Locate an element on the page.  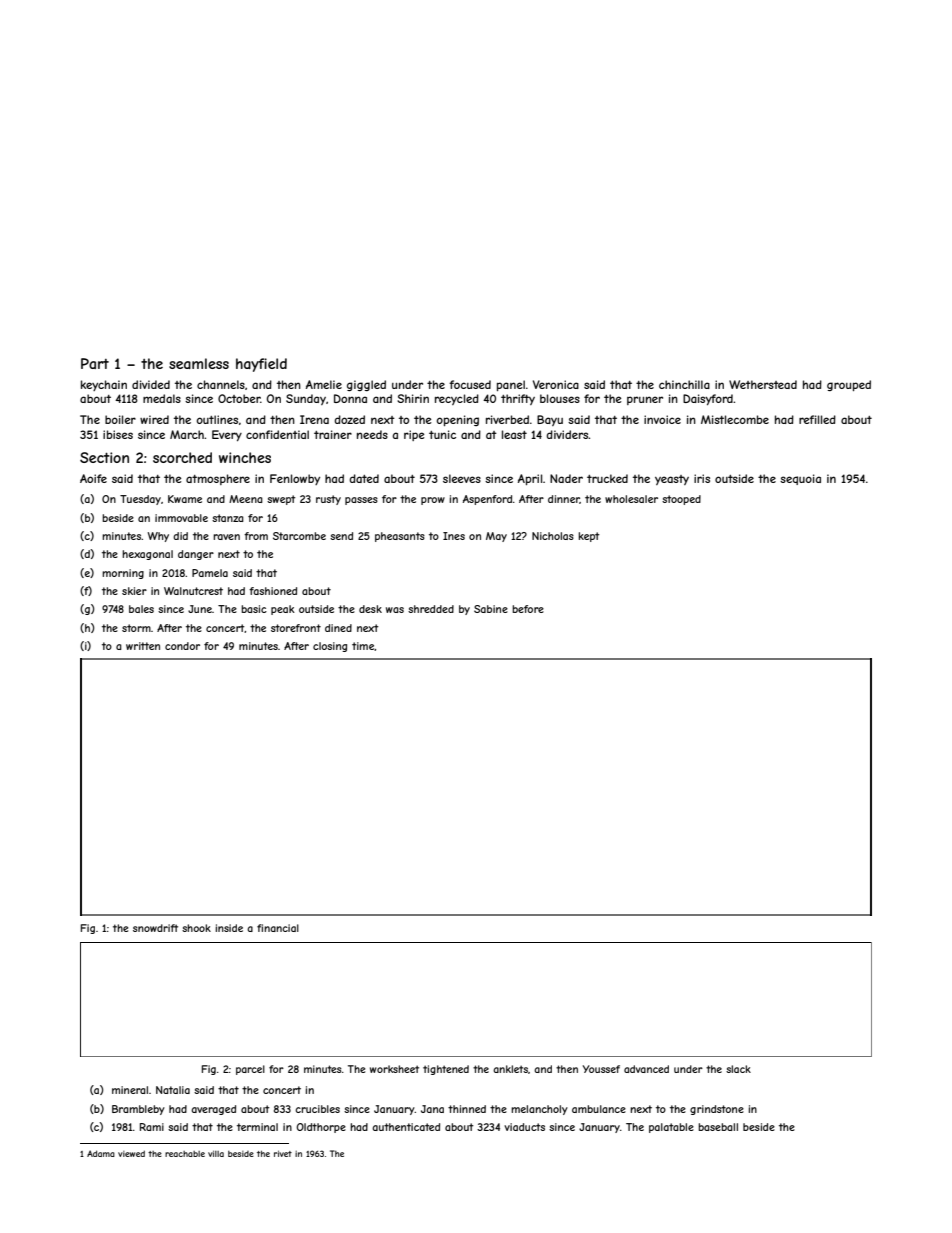
hayfield is located at coordinates (261, 365).
